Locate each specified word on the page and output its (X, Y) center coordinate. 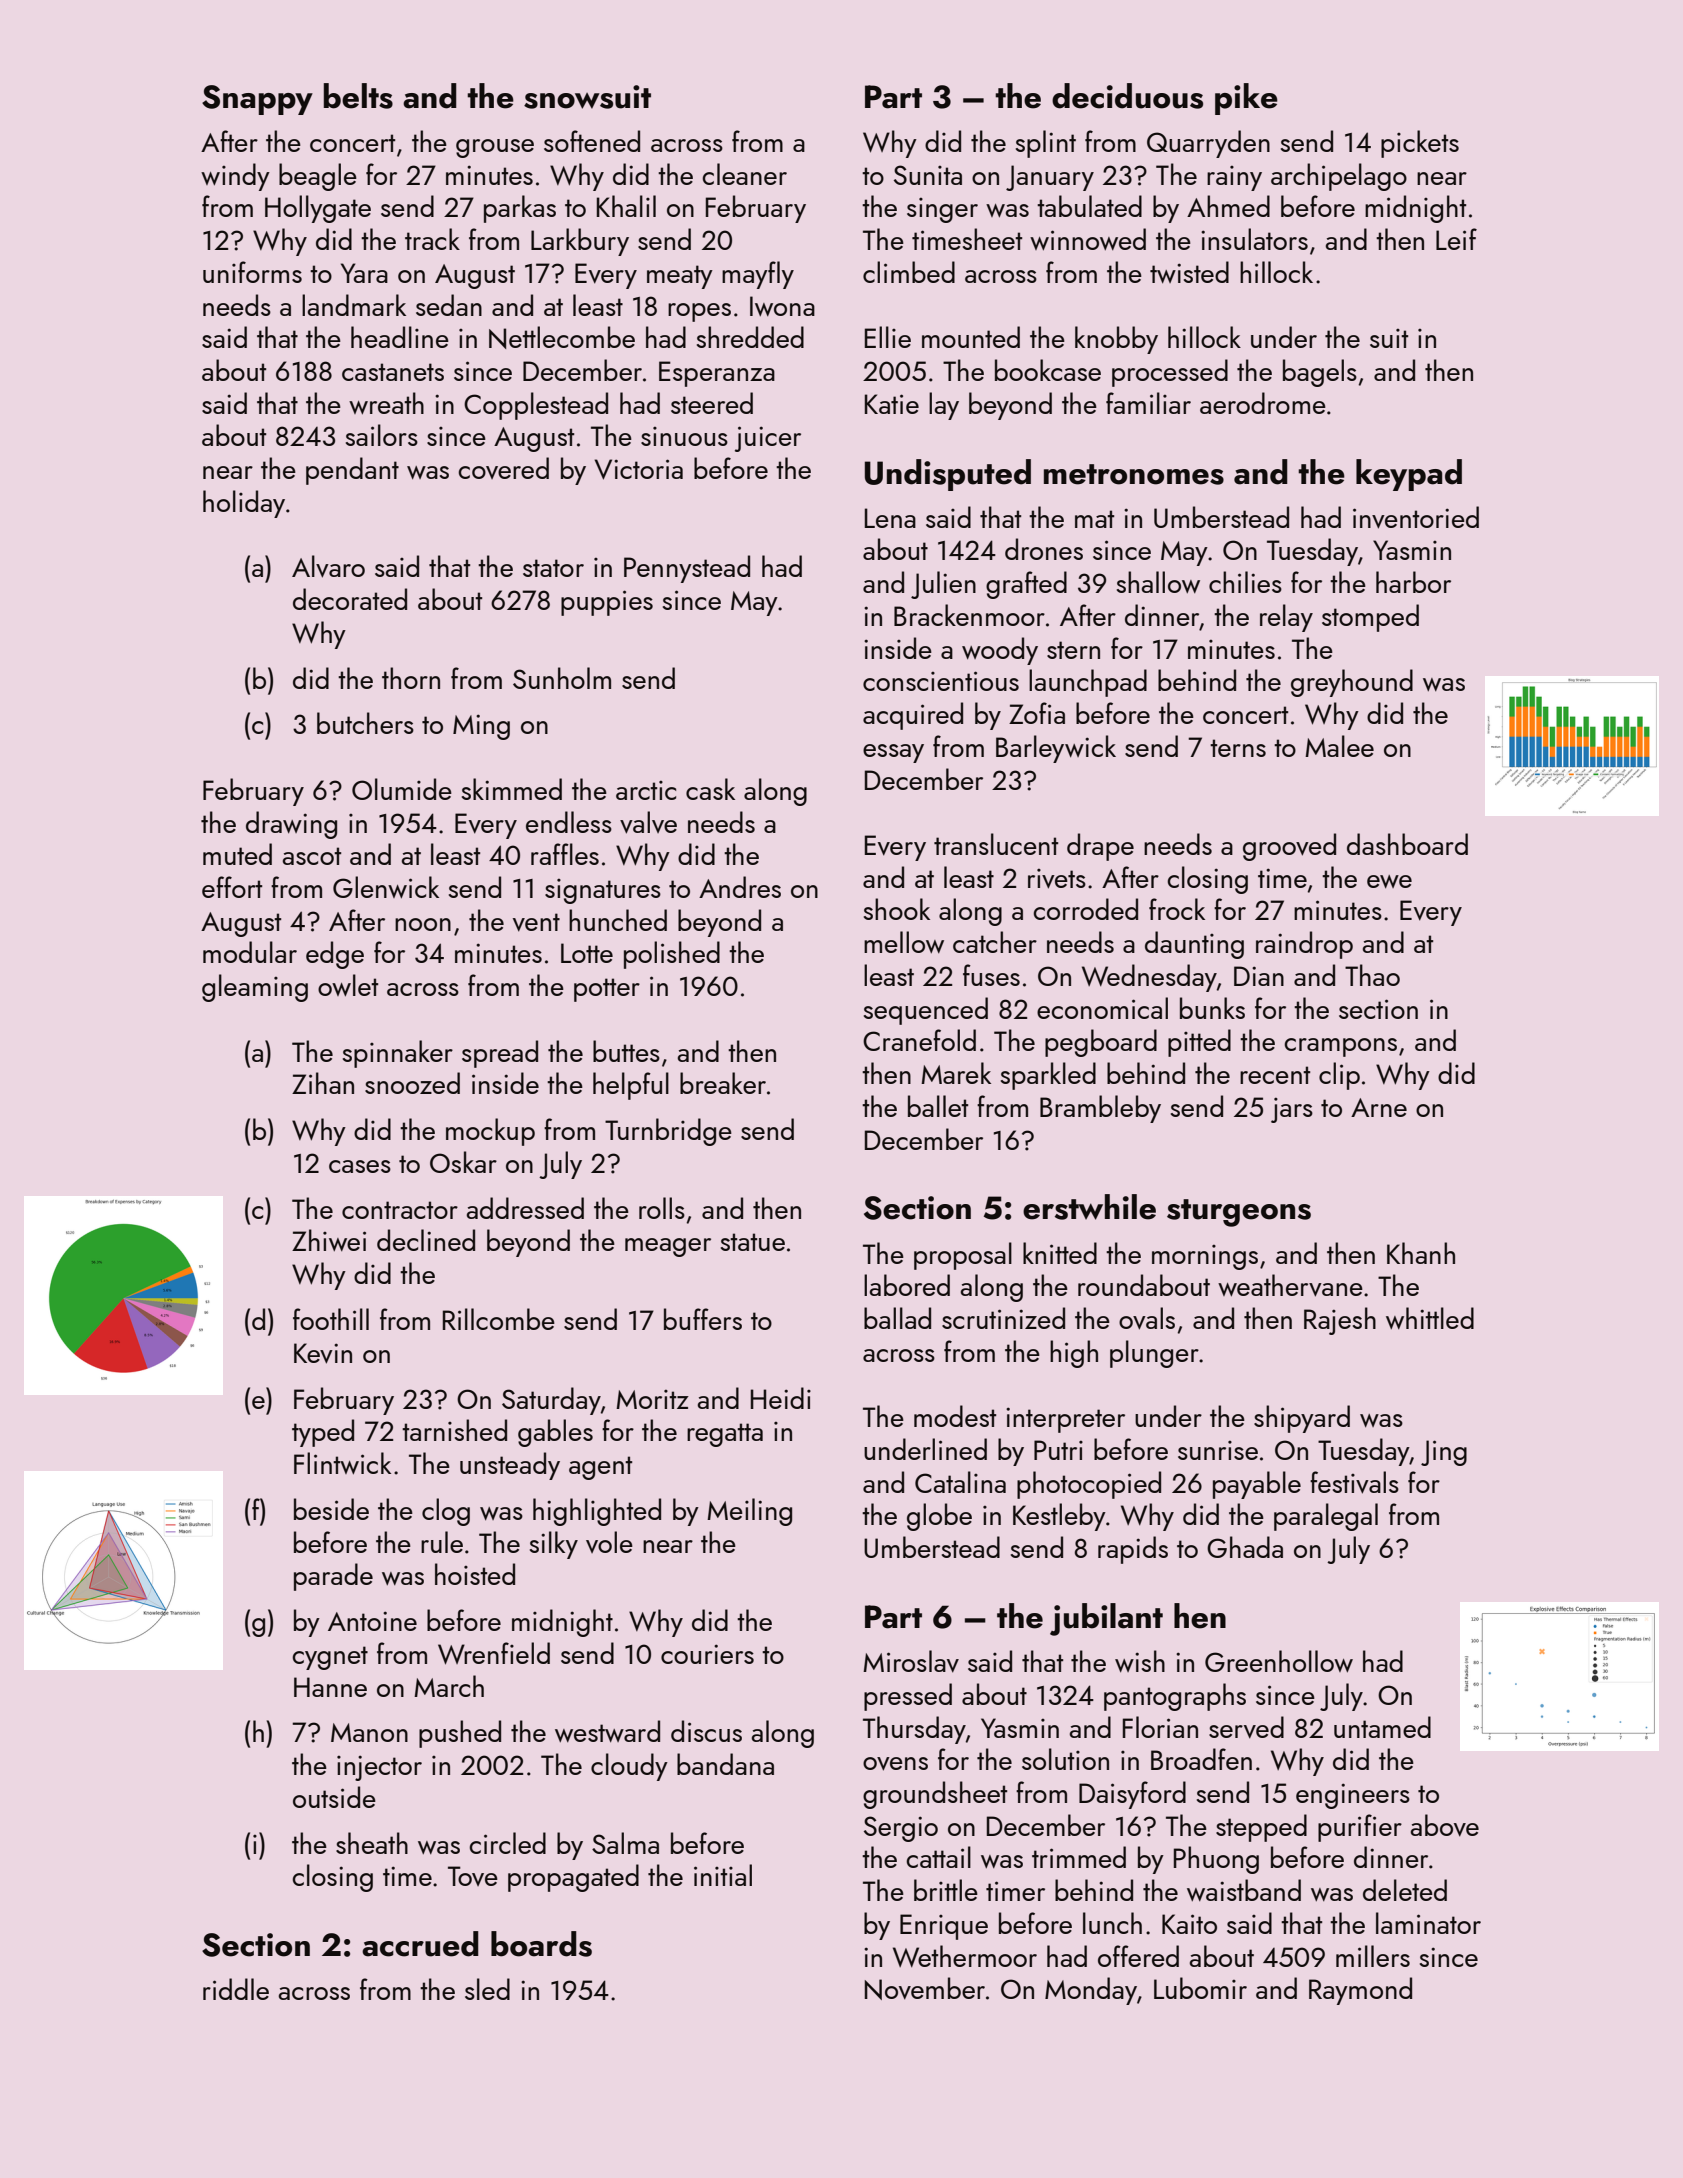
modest (955, 1416)
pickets (1420, 144)
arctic (646, 790)
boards (541, 1944)
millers (1373, 1956)
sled (487, 1989)
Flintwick (342, 1463)
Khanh (1421, 1253)
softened (592, 141)
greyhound (1352, 683)
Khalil (626, 206)
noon (423, 924)
